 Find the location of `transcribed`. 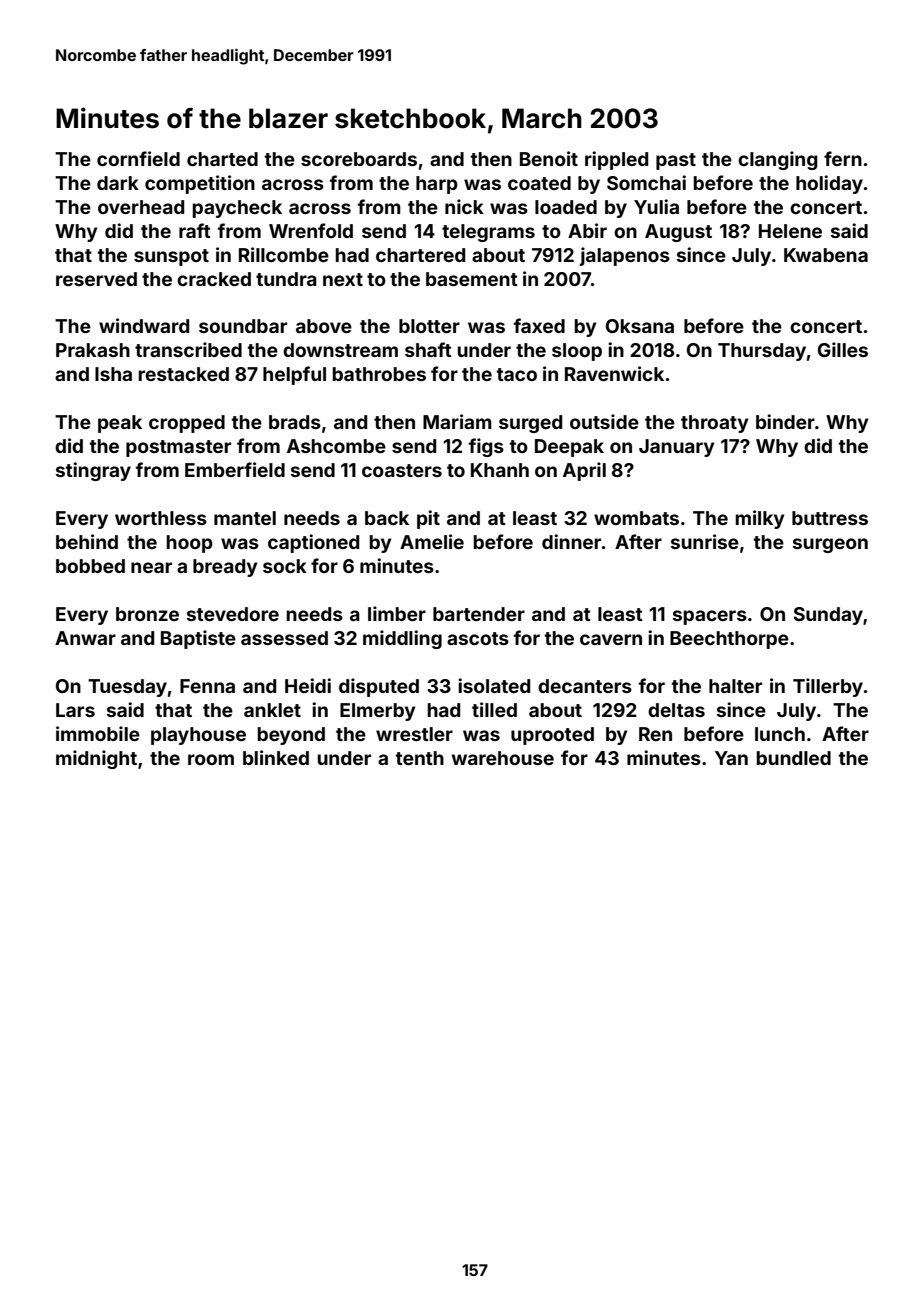

transcribed is located at coordinates (188, 349).
